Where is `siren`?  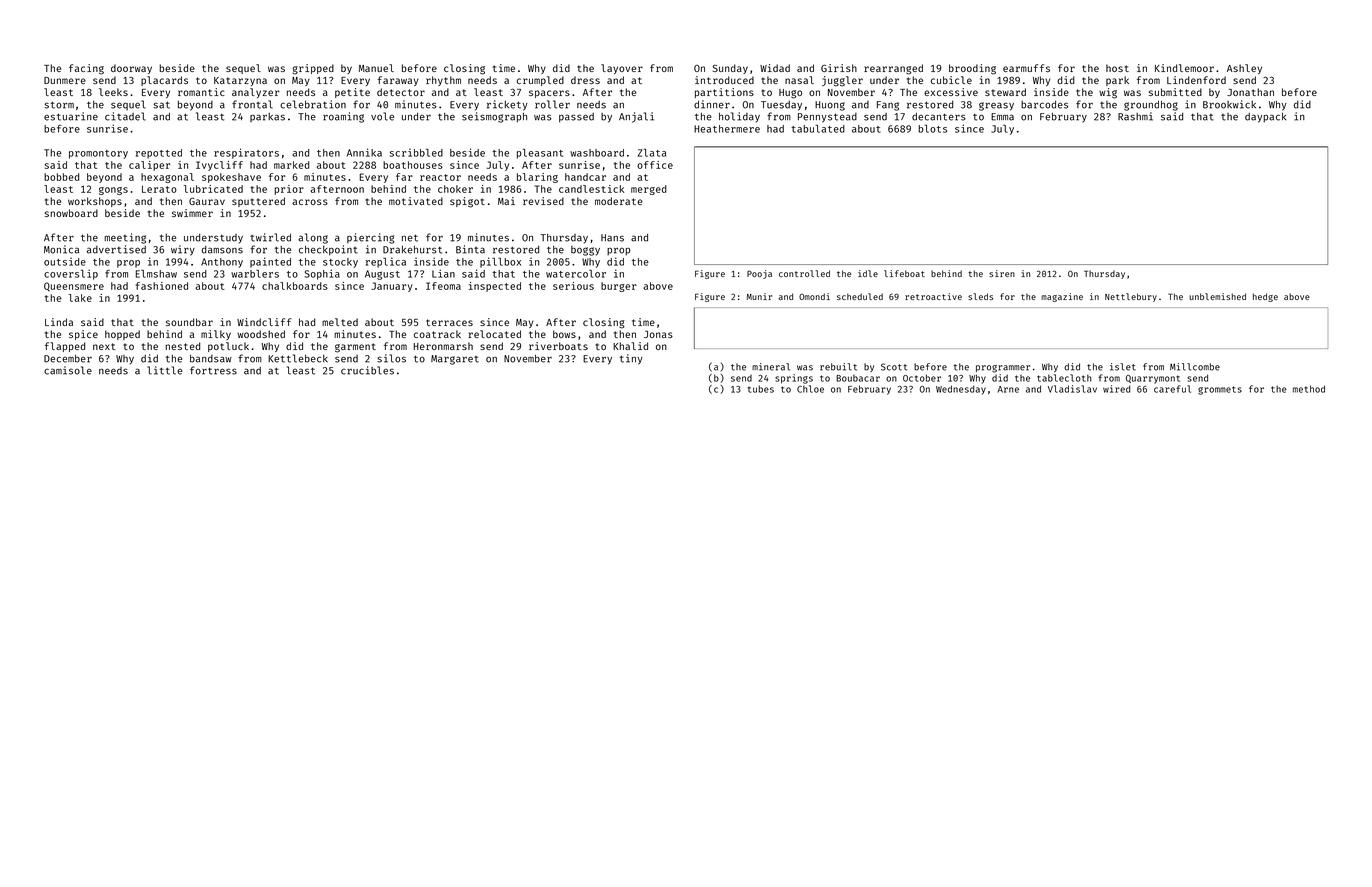
siren is located at coordinates (1002, 273).
